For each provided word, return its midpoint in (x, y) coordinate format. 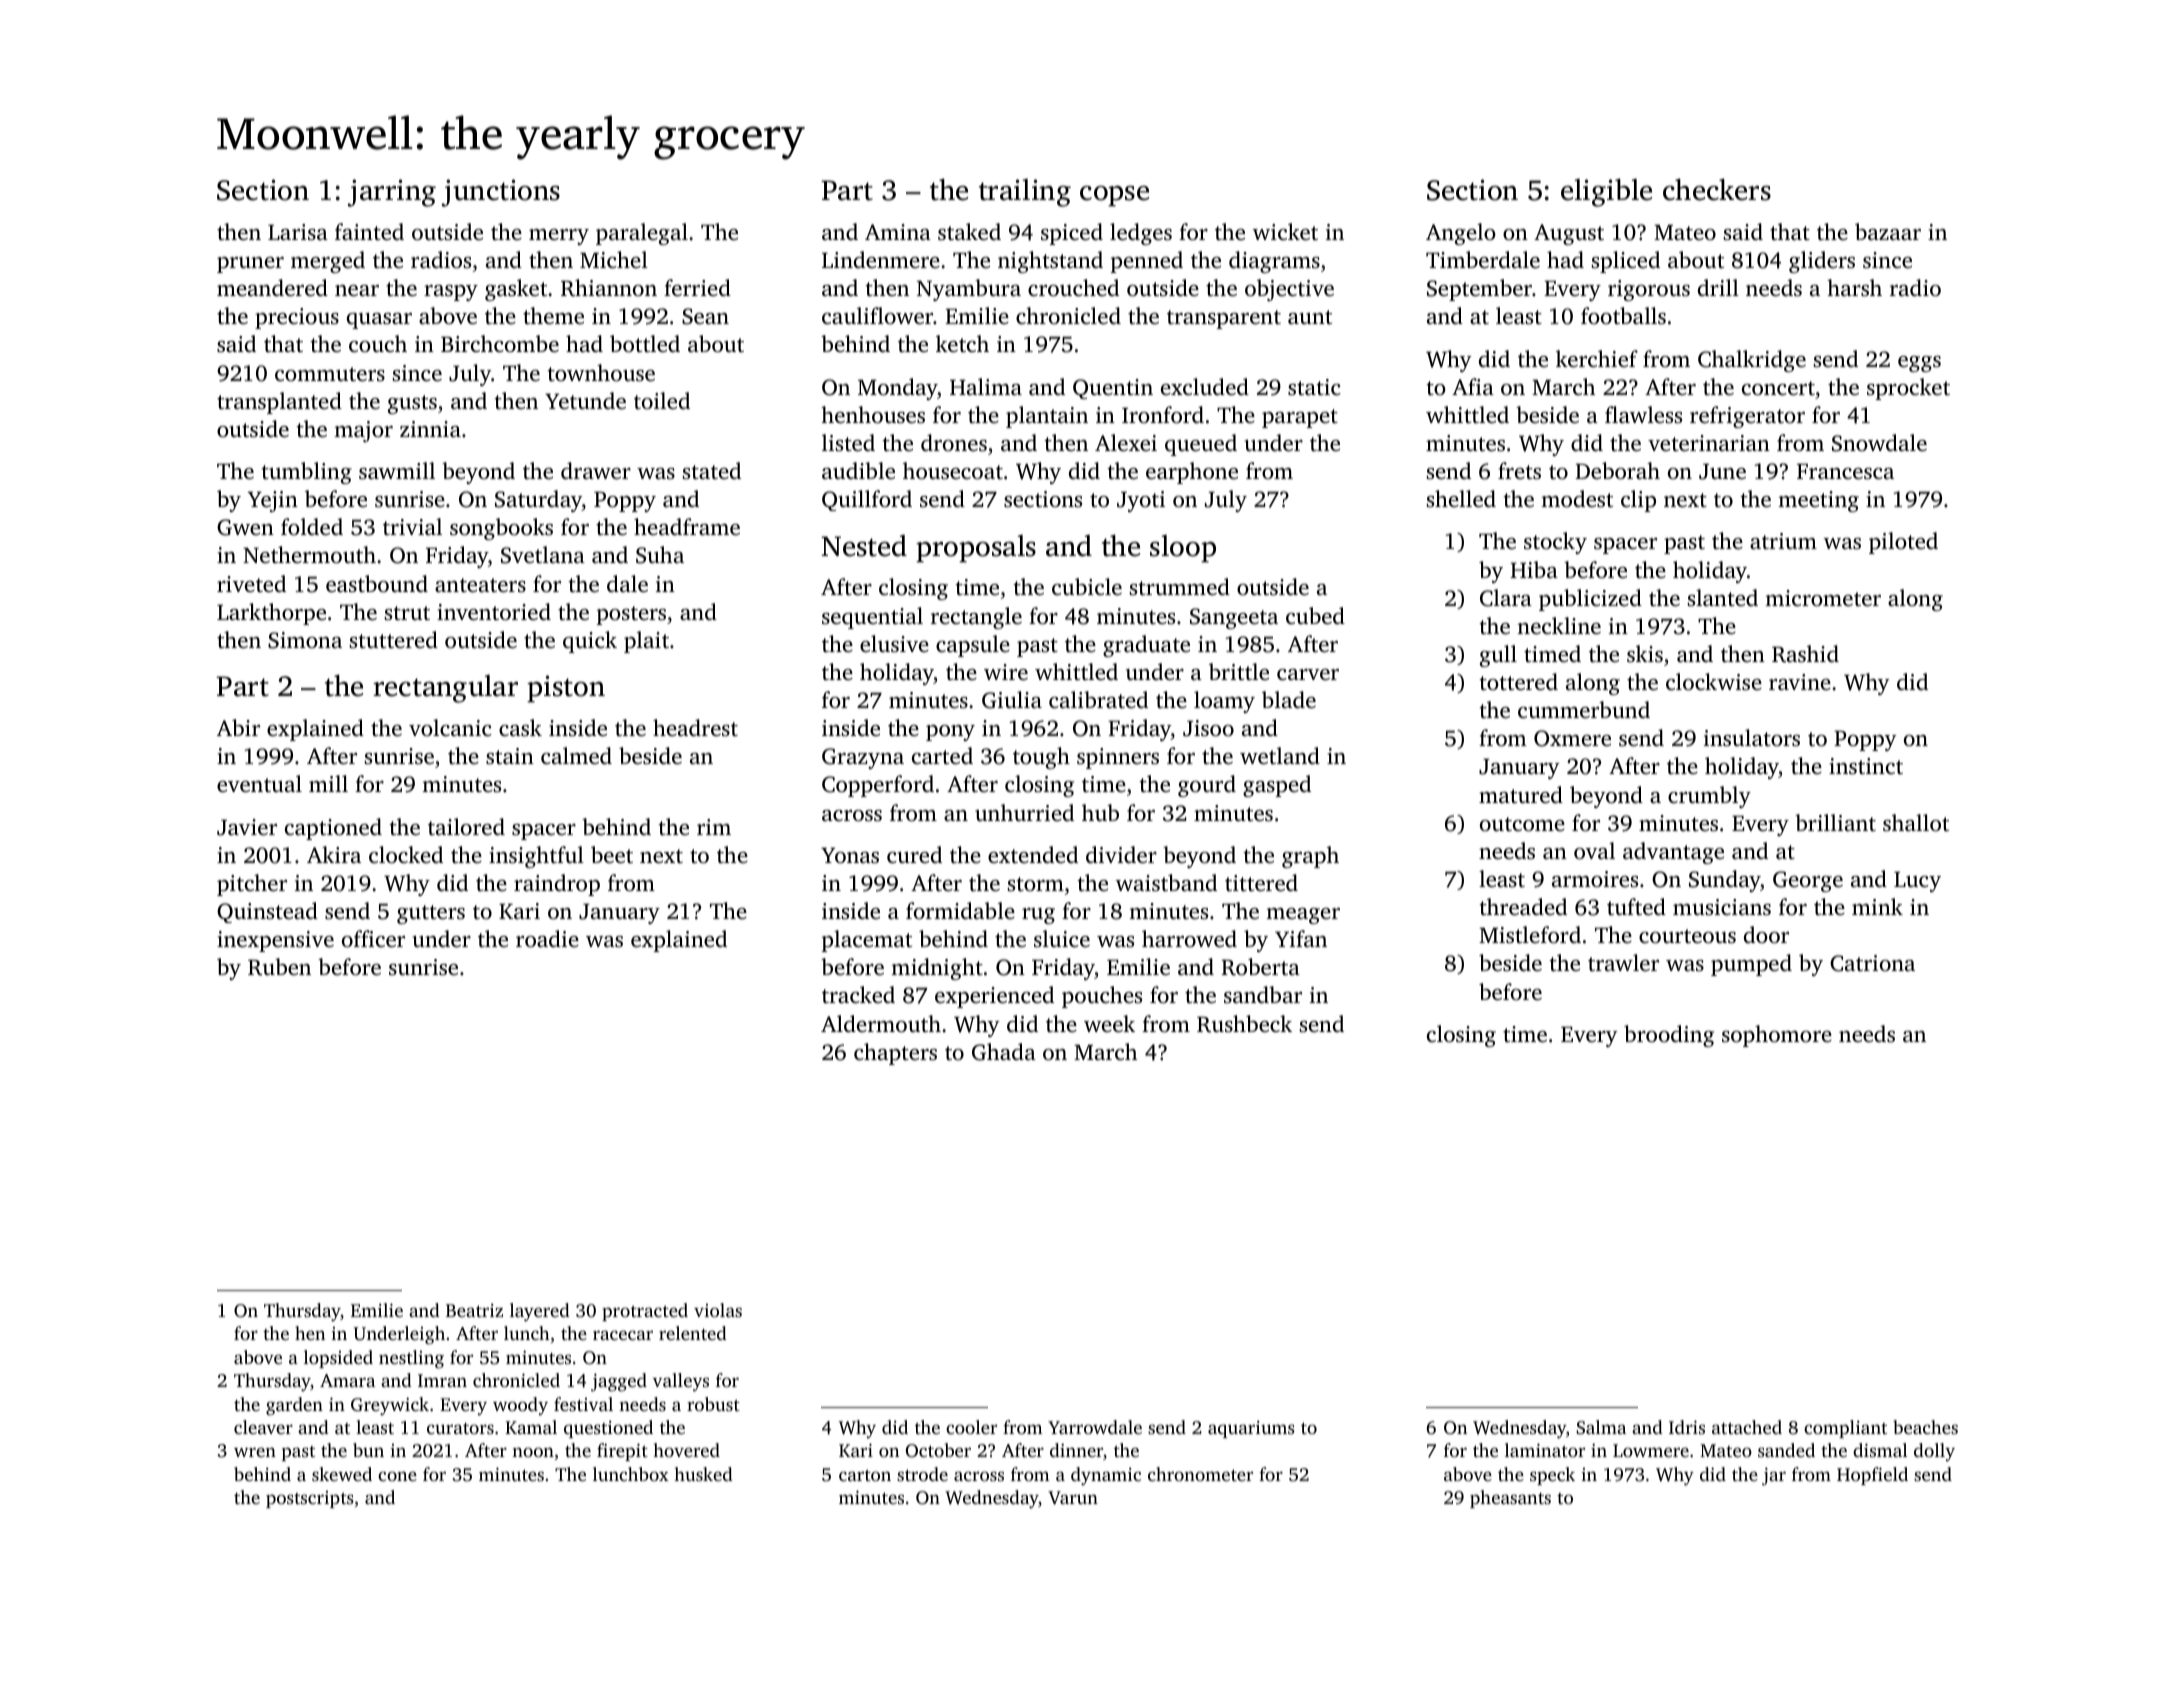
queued (1201, 445)
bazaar (1888, 231)
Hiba (1534, 569)
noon (533, 1452)
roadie (547, 939)
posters (631, 615)
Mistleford (1530, 934)
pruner (250, 265)
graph (1310, 857)
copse (1114, 196)
